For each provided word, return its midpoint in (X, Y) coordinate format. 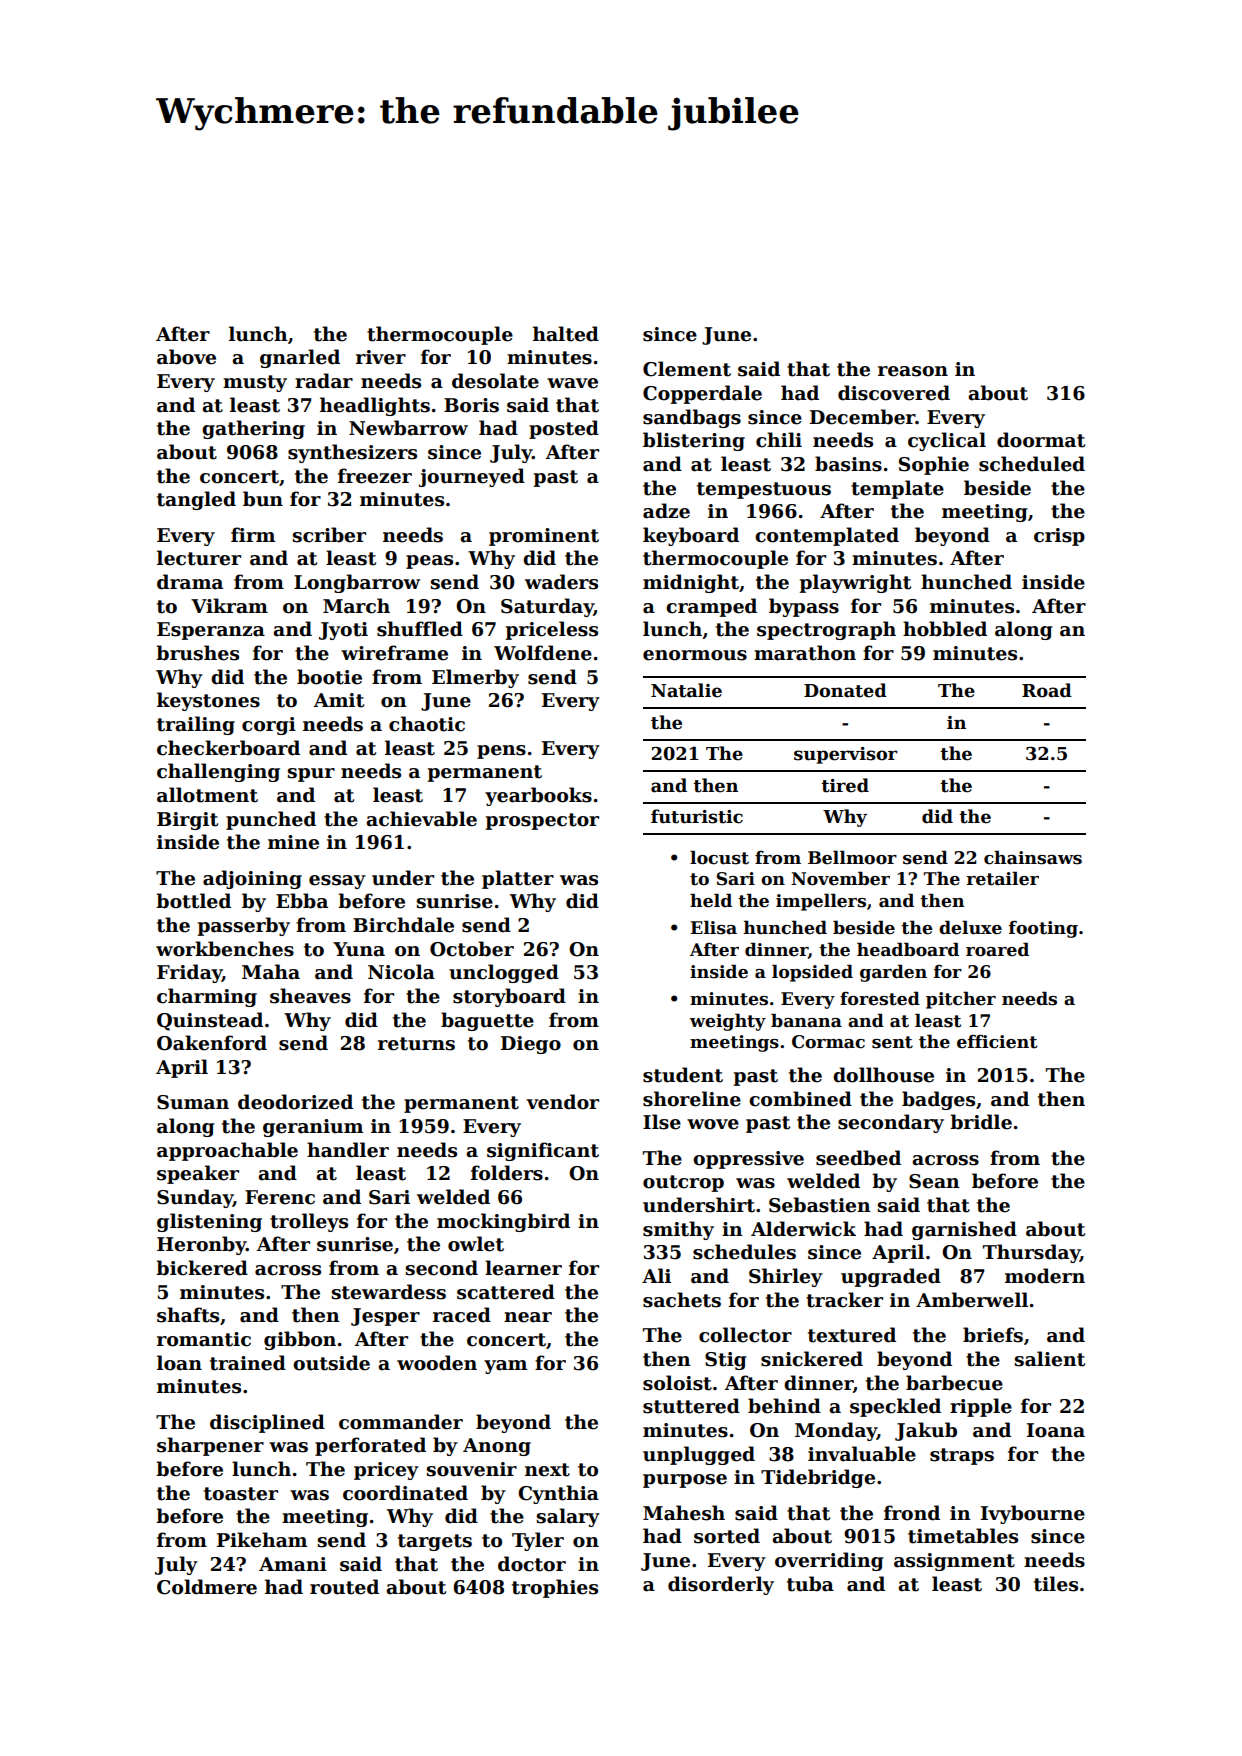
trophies (555, 1588)
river (381, 357)
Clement (687, 369)
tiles (1056, 1584)
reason (913, 371)
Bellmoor (852, 857)
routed (344, 1587)
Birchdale (403, 925)
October (472, 949)
